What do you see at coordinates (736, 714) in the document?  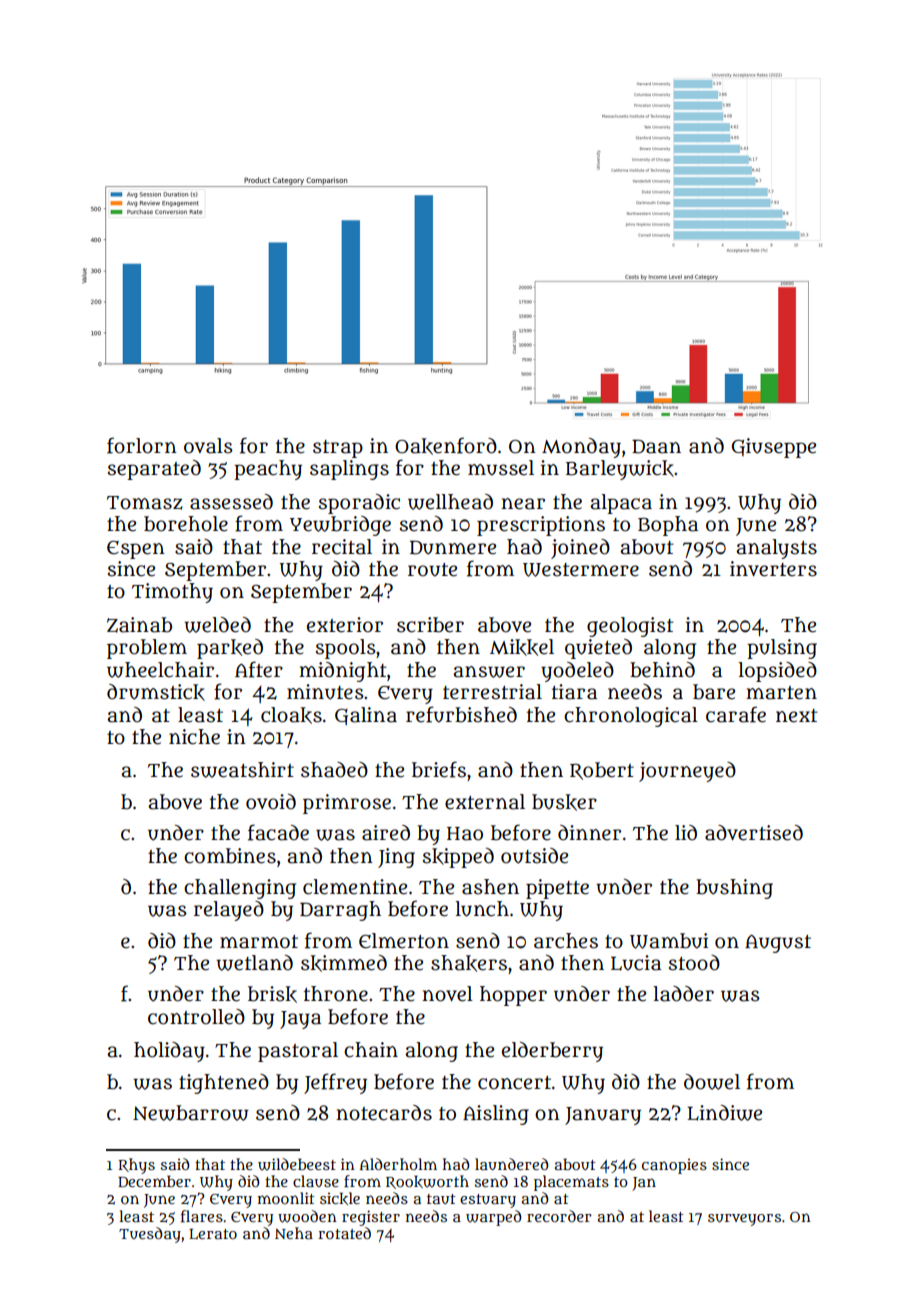 I see `carafe` at bounding box center [736, 714].
